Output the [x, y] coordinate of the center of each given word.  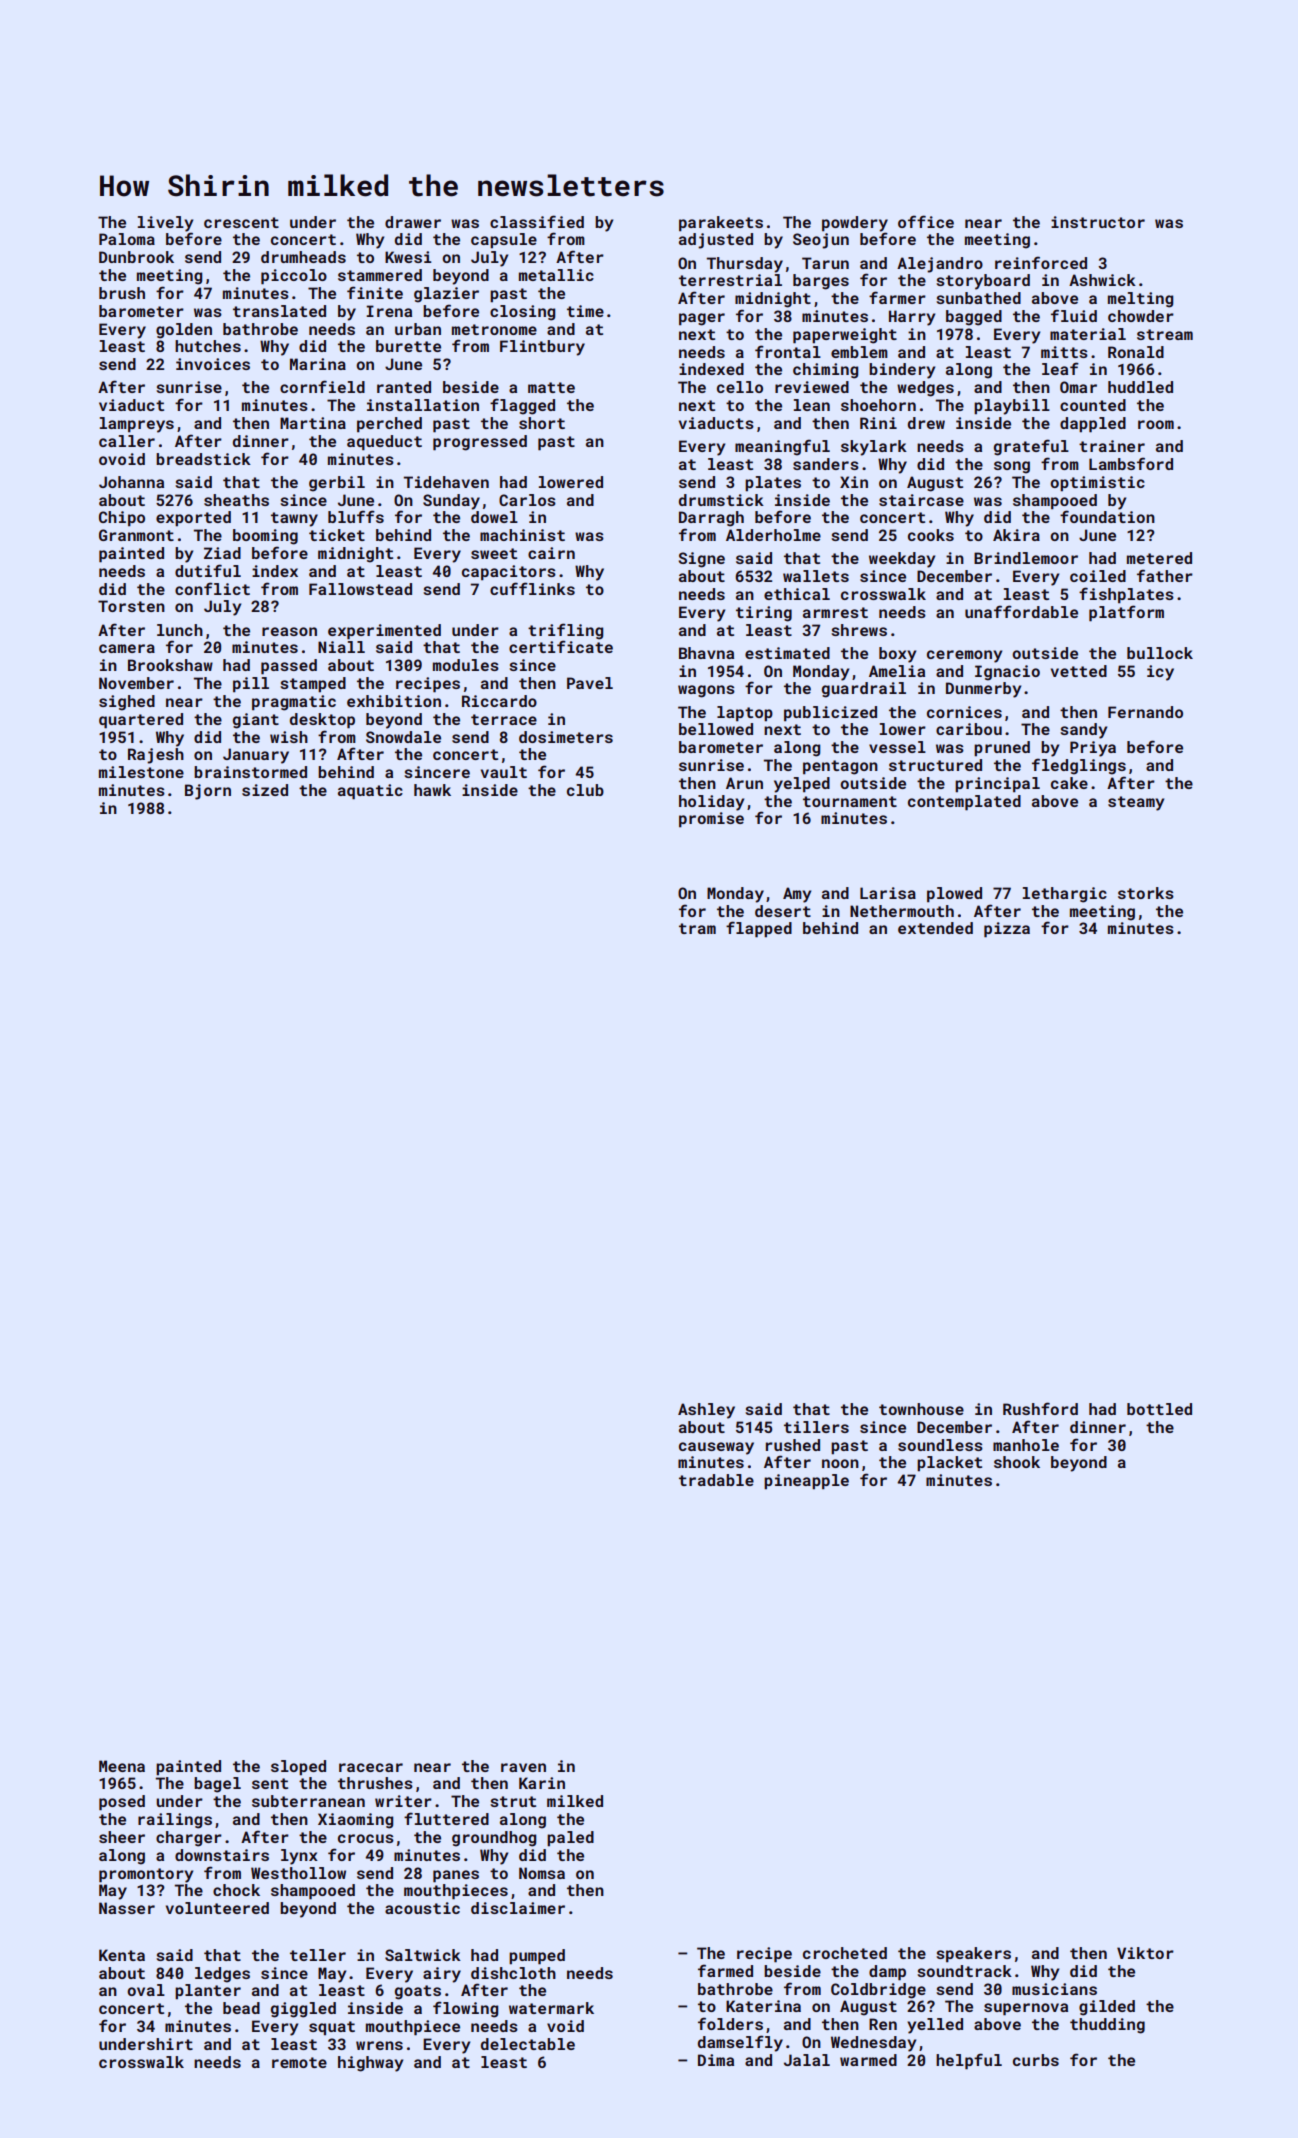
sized [265, 790]
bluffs [356, 516]
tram [697, 928]
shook [1017, 1462]
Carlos [527, 500]
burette [408, 346]
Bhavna [706, 653]
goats [418, 1992]
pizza [1007, 930]
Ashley [706, 1411]
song [1012, 467]
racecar [371, 1767]
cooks [931, 535]
